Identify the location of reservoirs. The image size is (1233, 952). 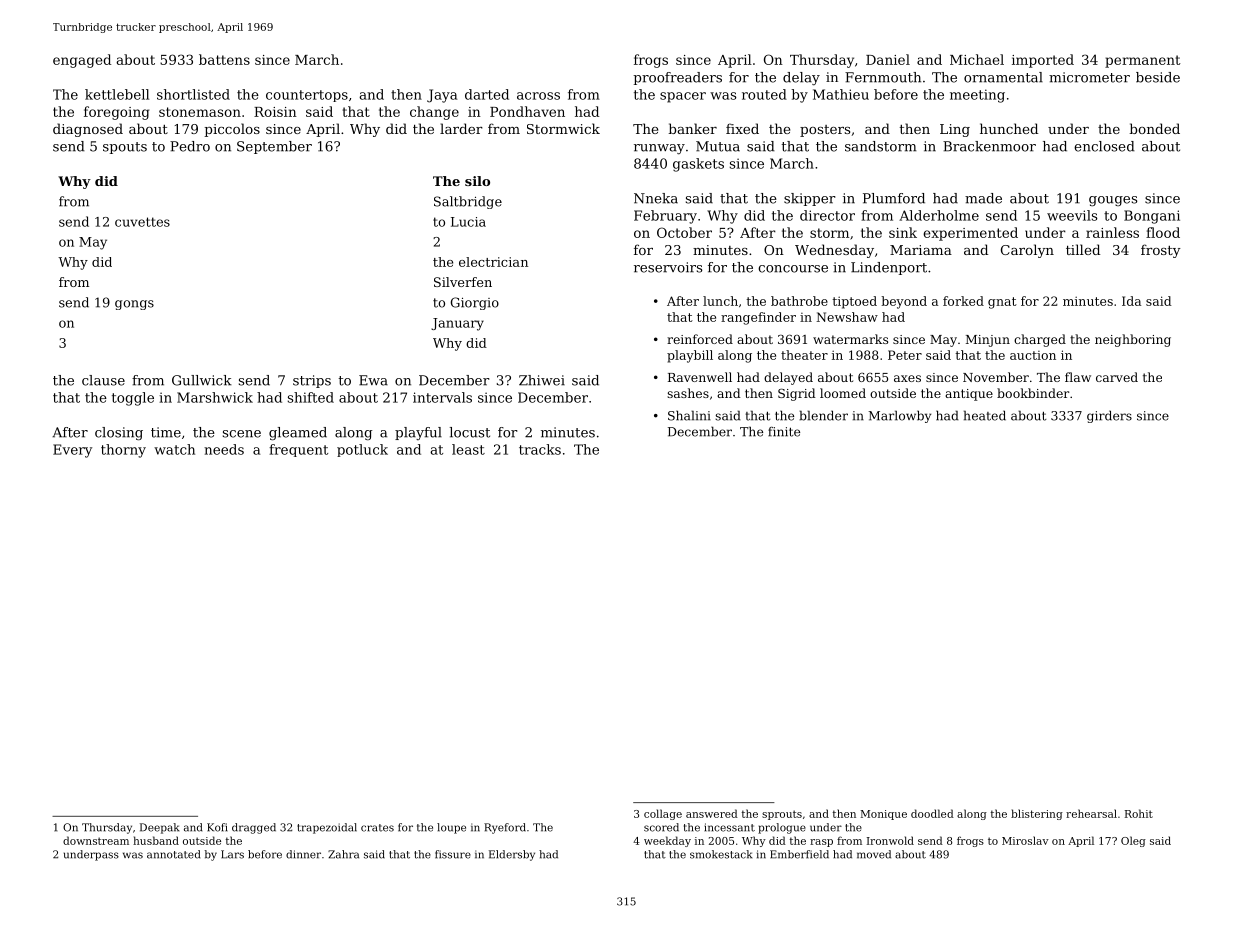
(668, 267).
